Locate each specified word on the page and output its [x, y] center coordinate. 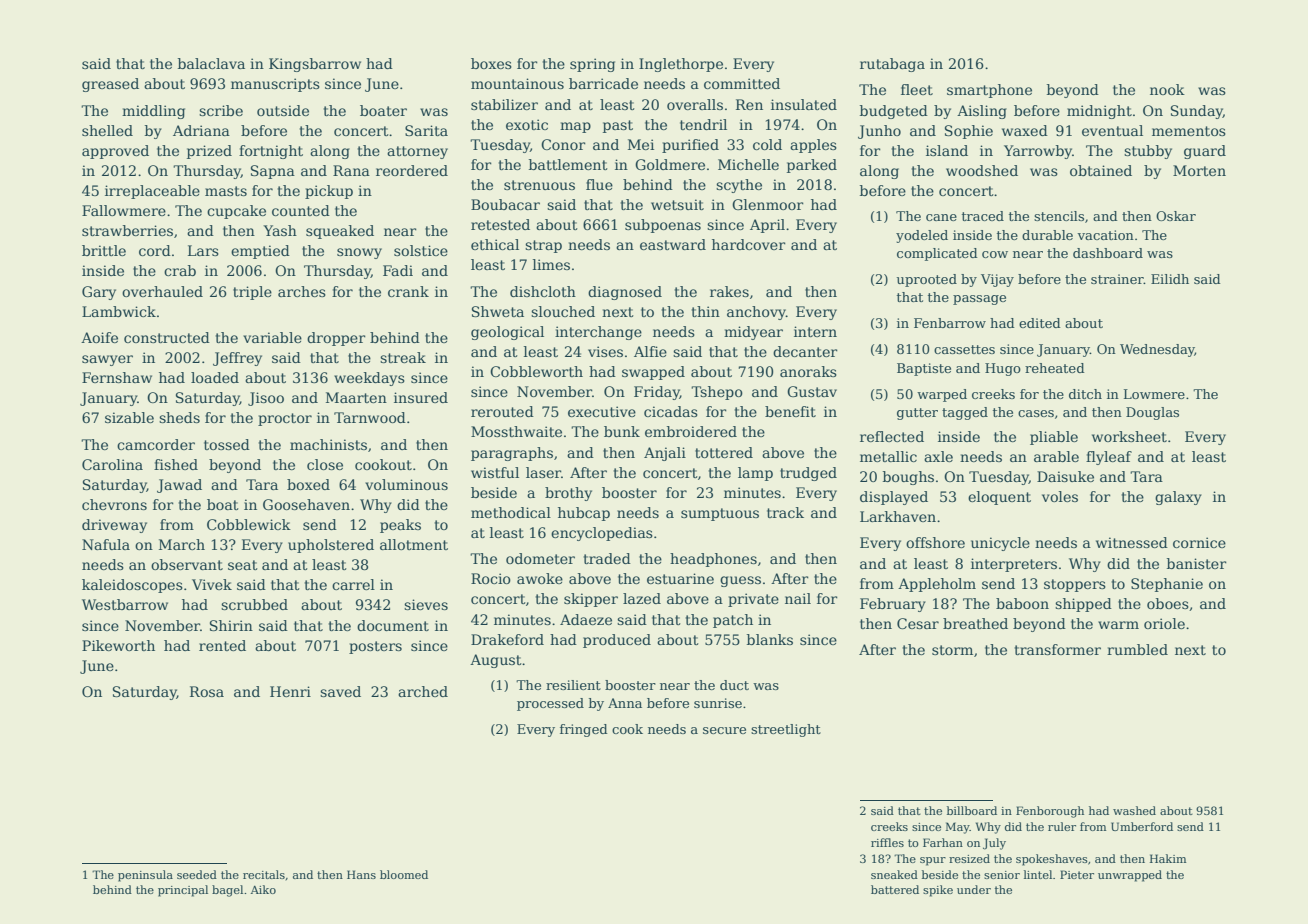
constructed [167, 337]
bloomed [404, 874]
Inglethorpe [681, 65]
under [974, 889]
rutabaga [892, 65]
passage [979, 300]
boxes [491, 63]
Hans [361, 874]
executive [602, 411]
